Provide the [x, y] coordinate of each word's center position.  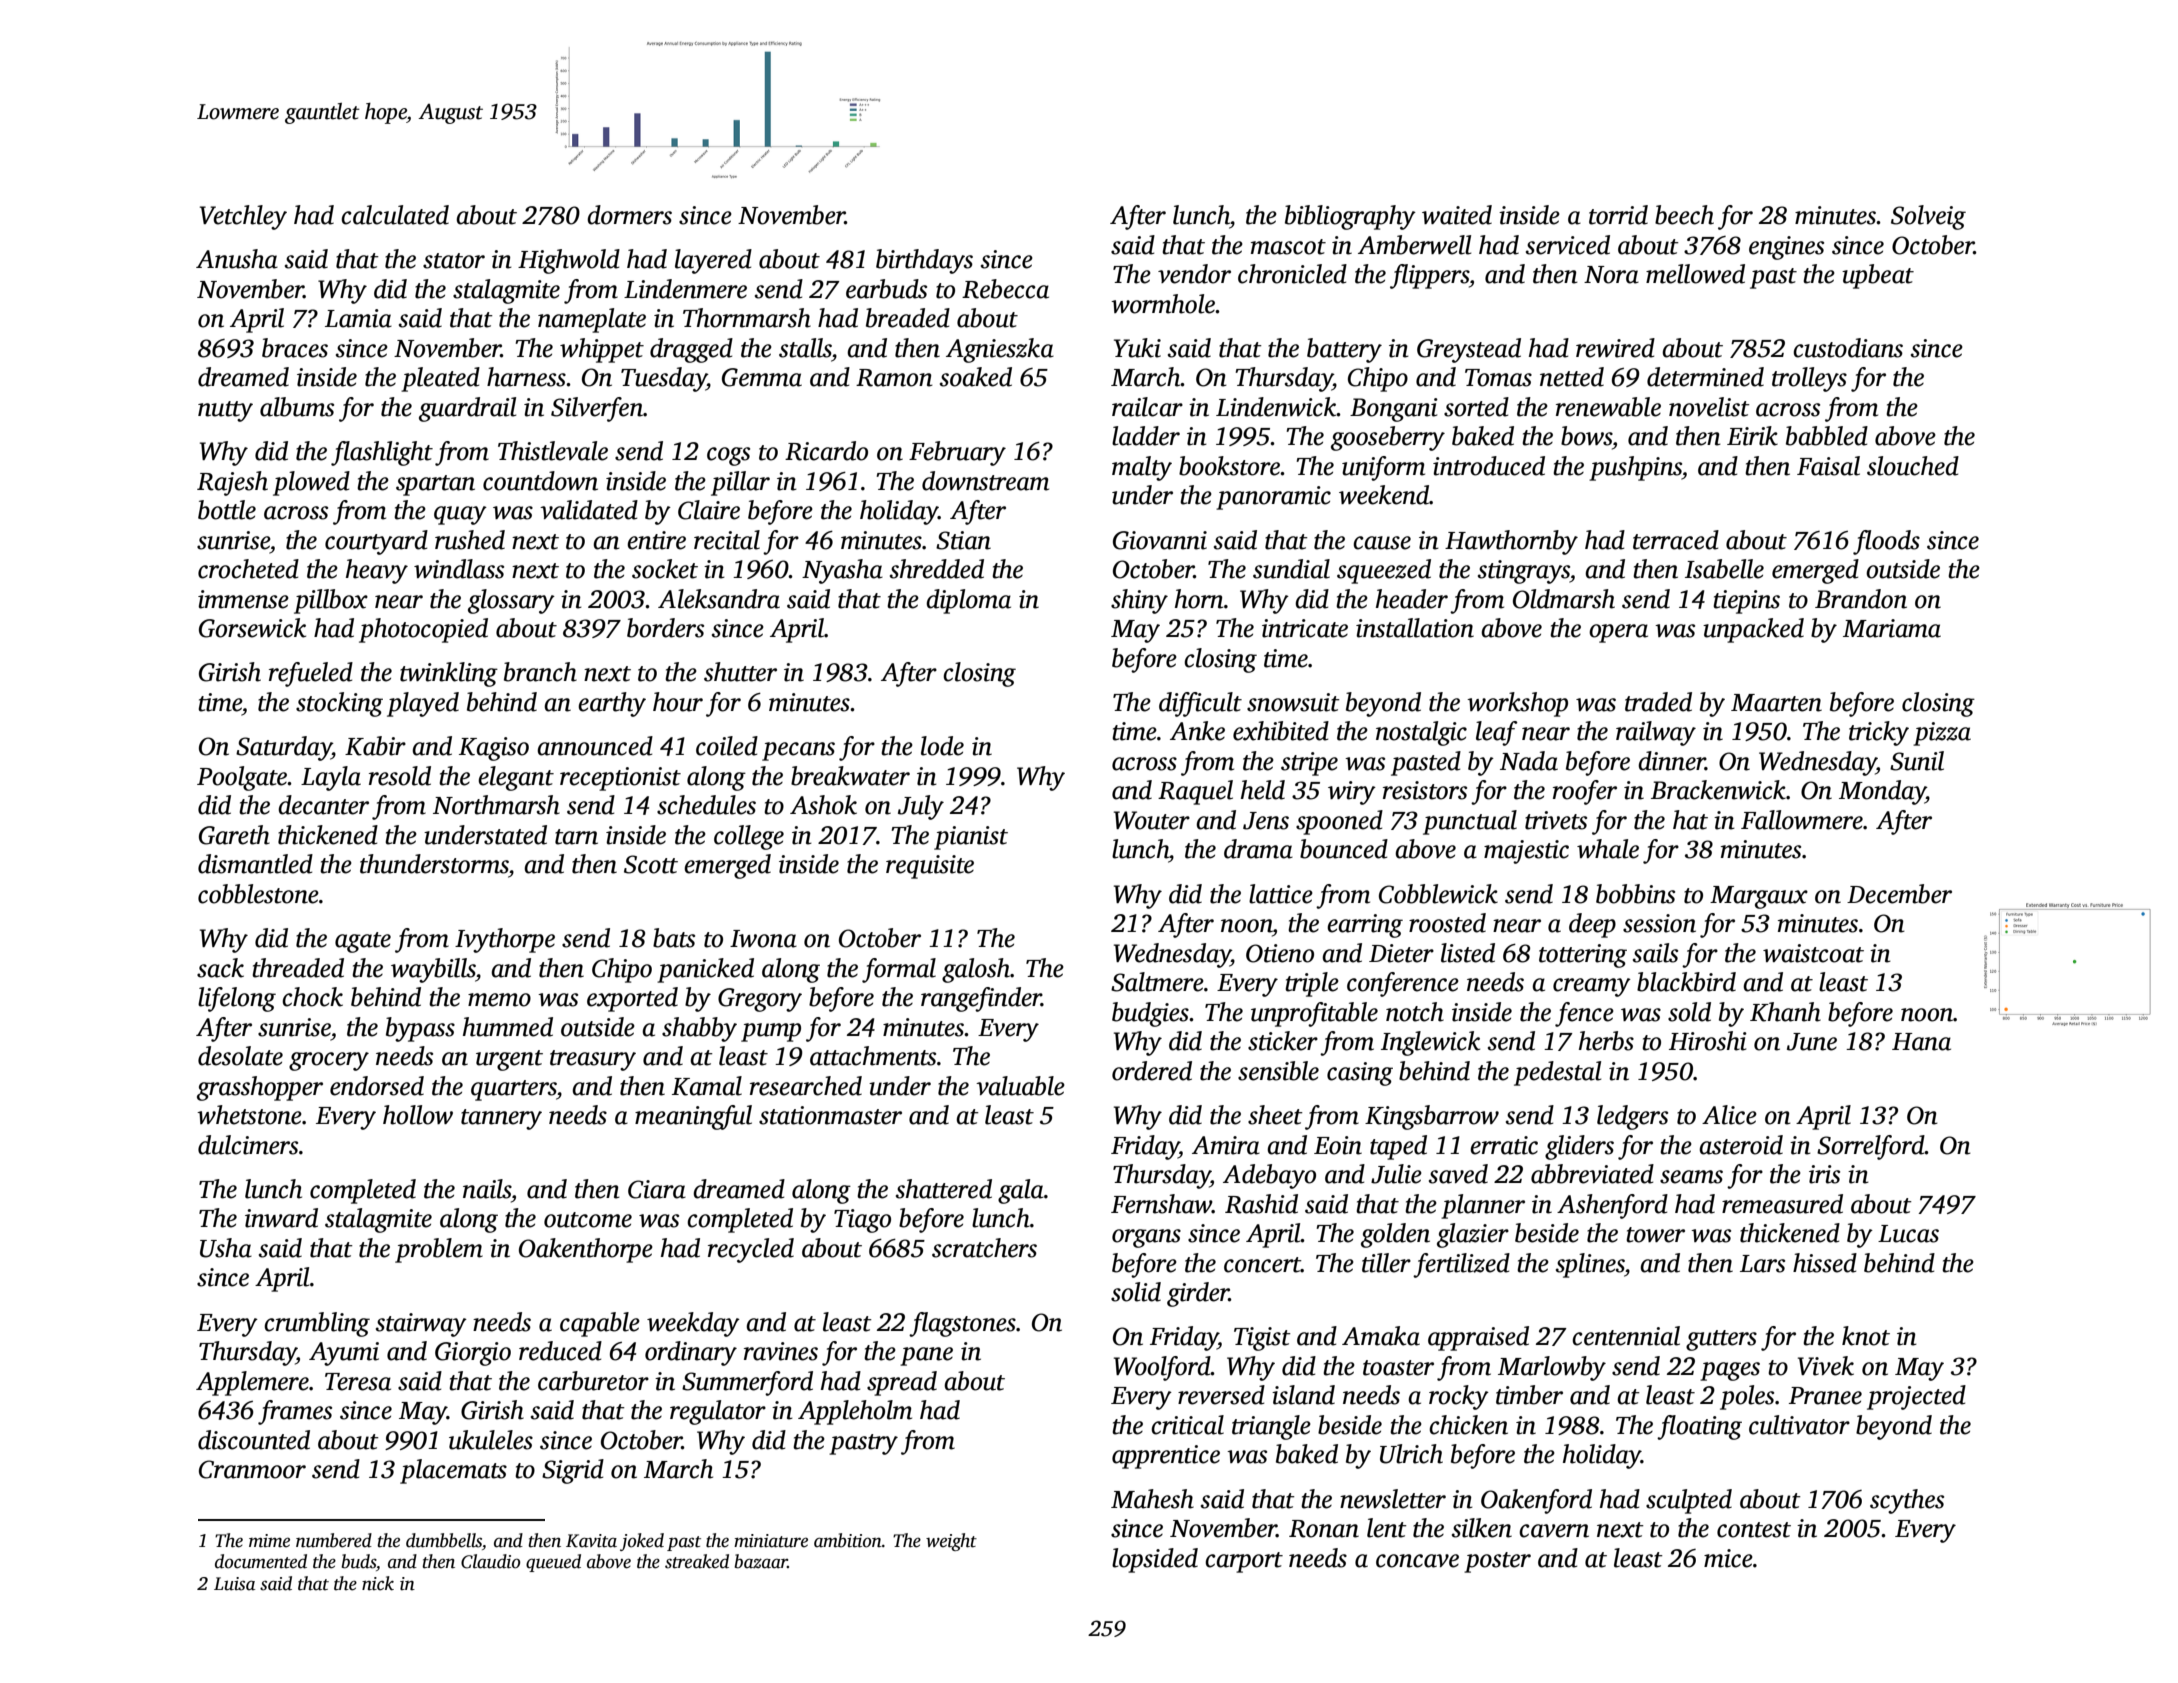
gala [1021, 1191]
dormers [629, 215]
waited [1457, 215]
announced [595, 746]
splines [1590, 1265]
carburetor [593, 1381]
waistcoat [1813, 953]
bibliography [1350, 217]
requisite [930, 867]
